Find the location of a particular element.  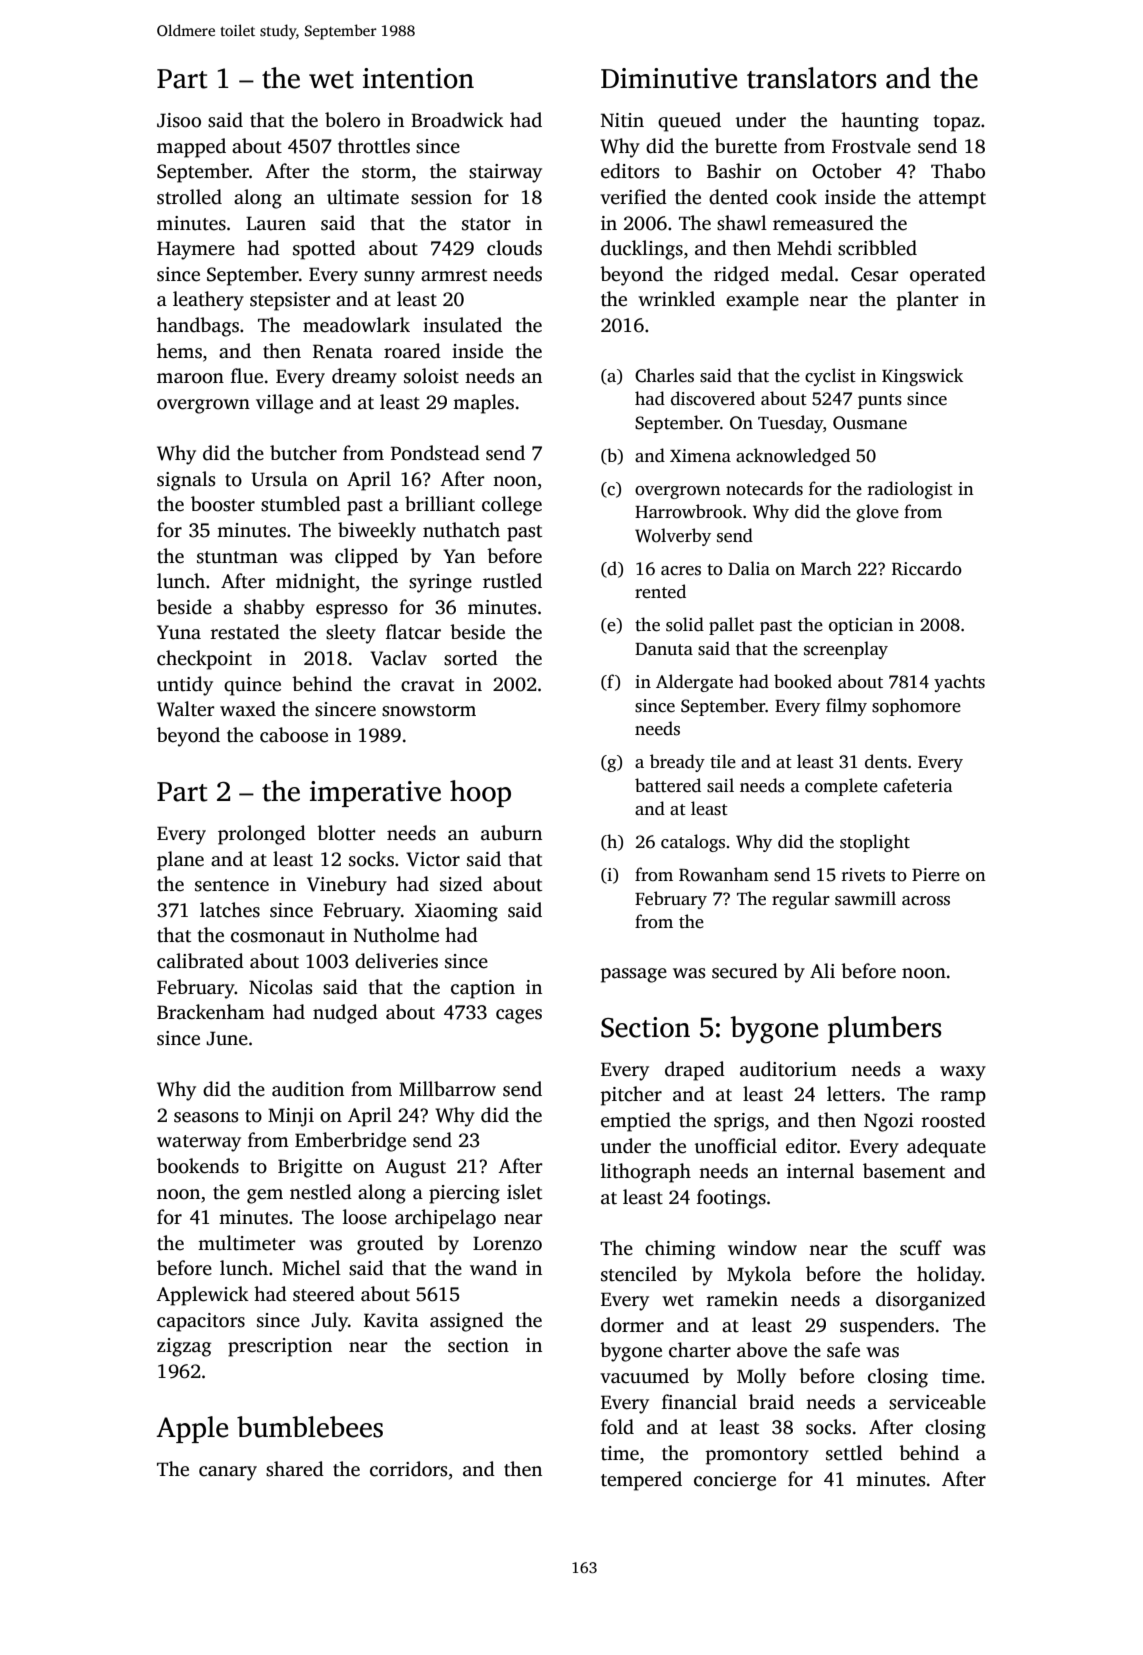

charter is located at coordinates (700, 1350).
